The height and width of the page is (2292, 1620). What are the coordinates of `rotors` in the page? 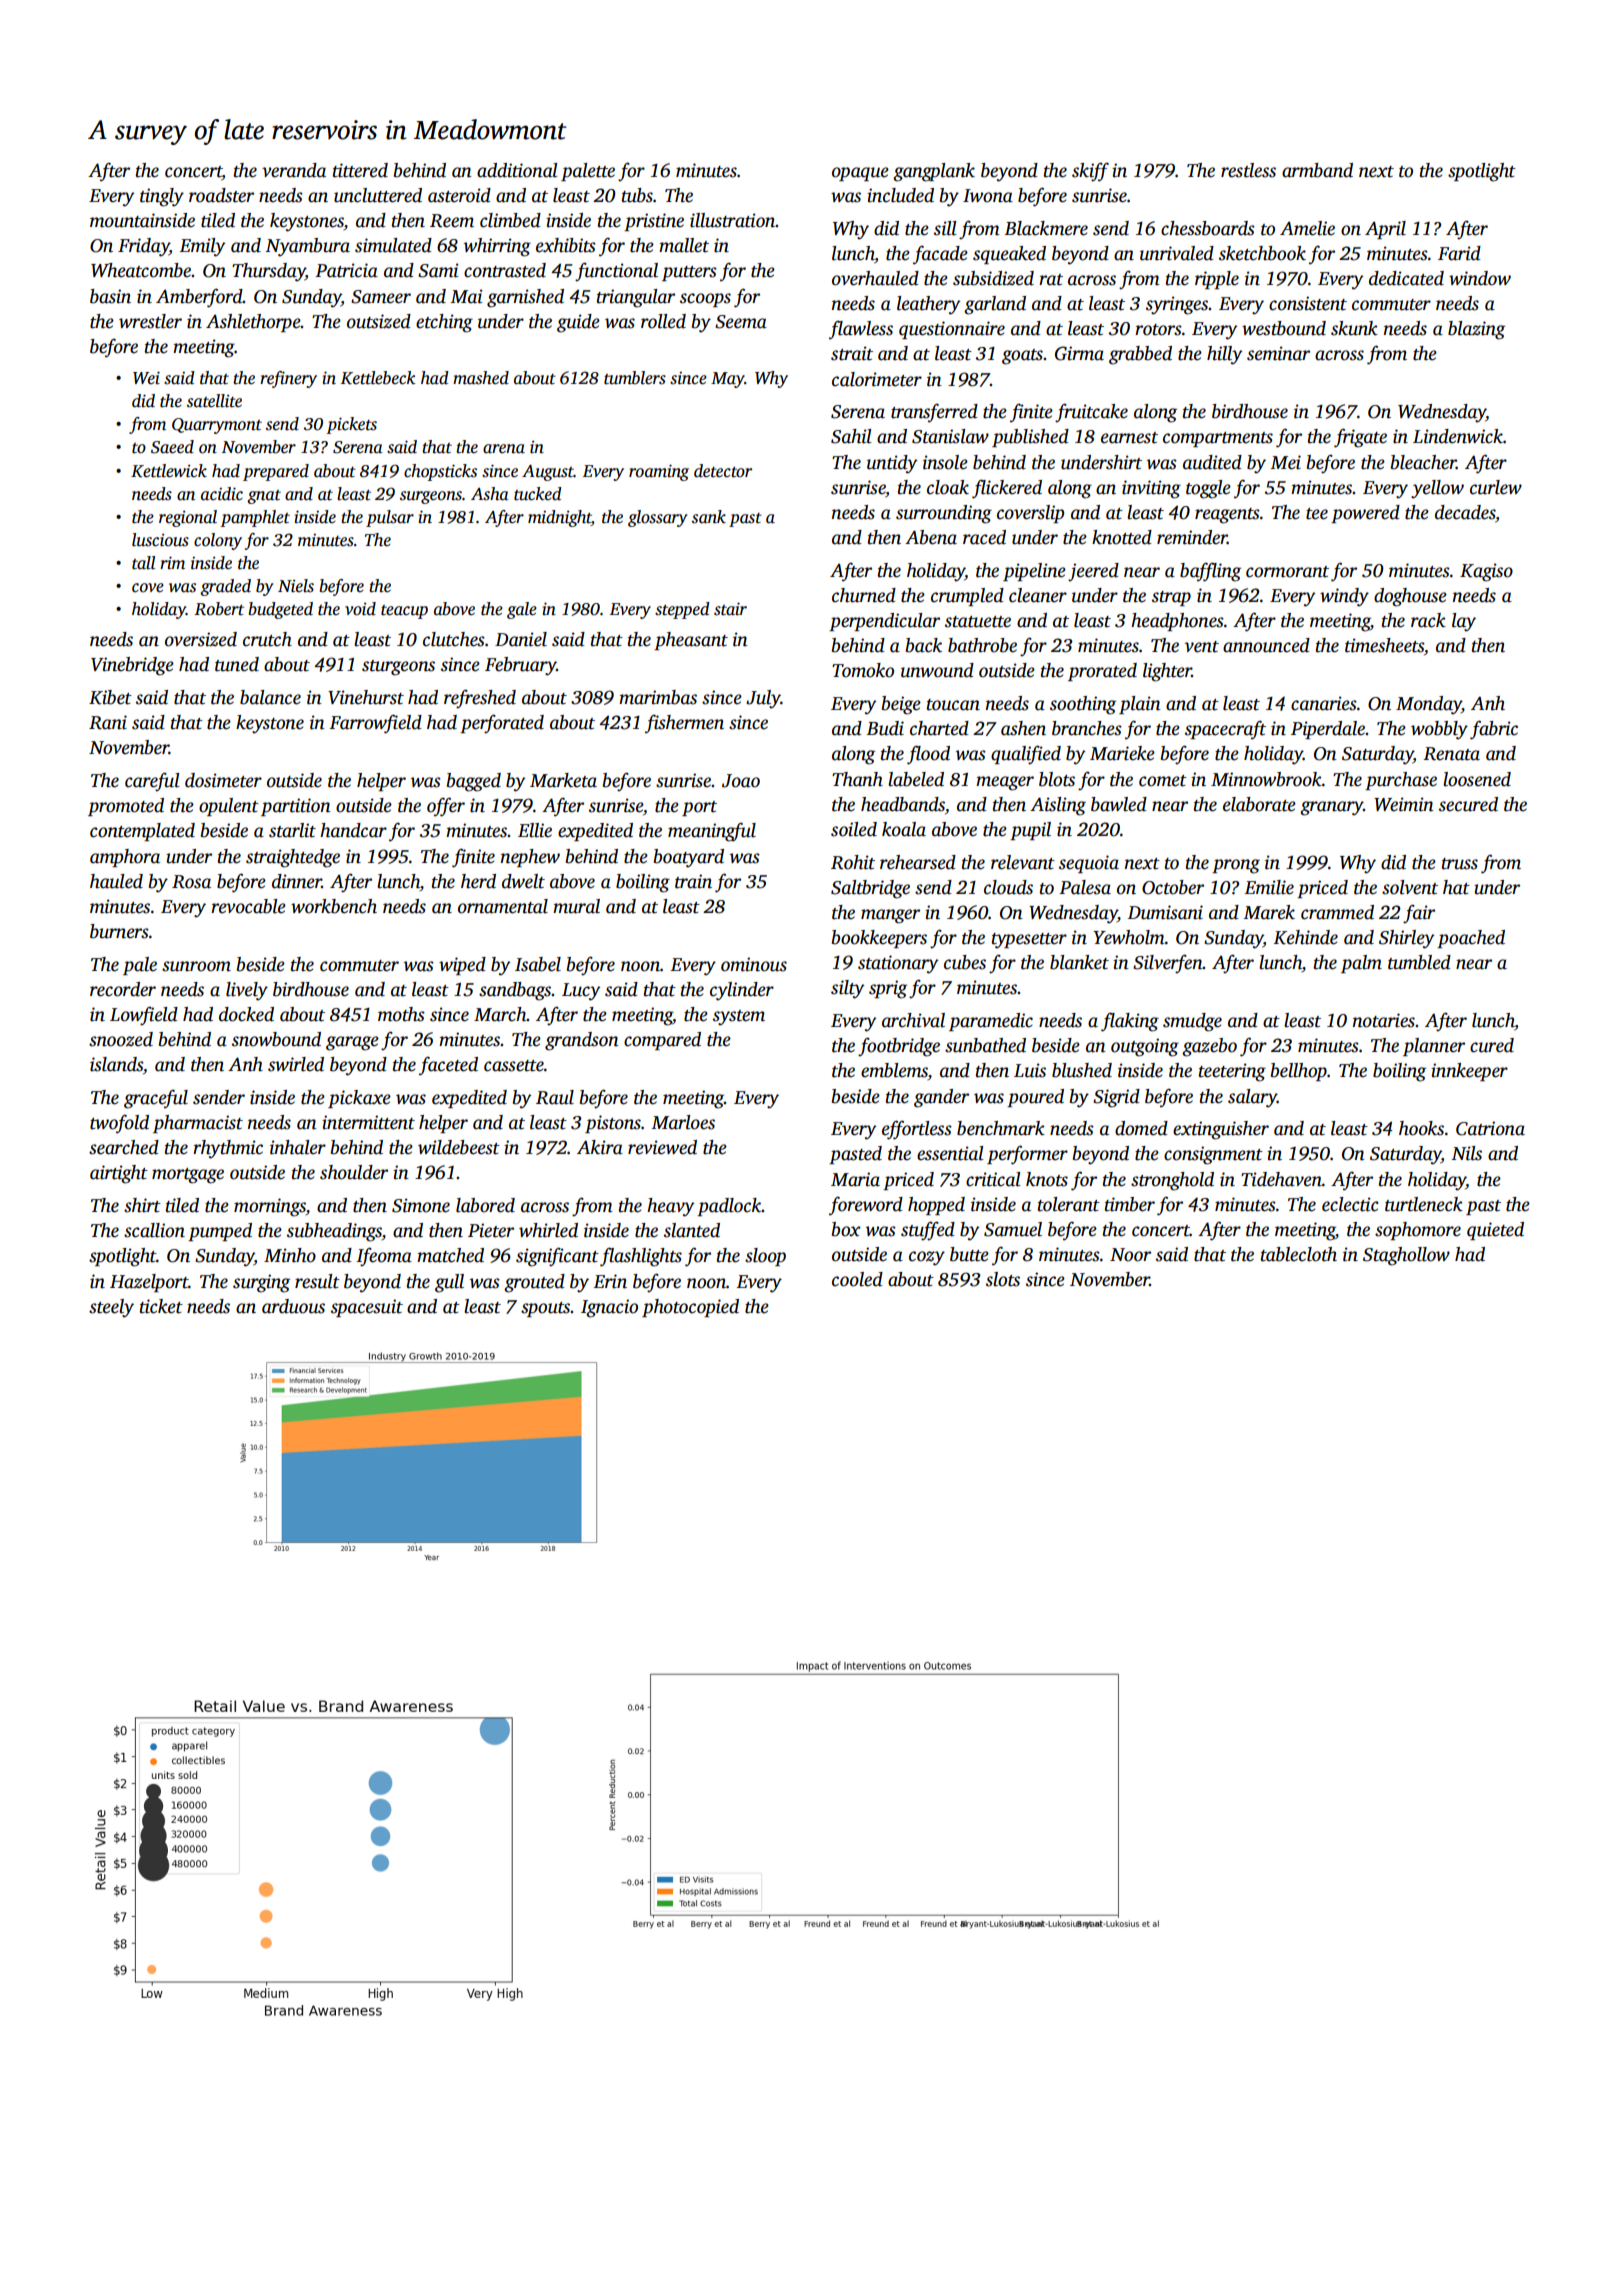 It's located at (1158, 330).
